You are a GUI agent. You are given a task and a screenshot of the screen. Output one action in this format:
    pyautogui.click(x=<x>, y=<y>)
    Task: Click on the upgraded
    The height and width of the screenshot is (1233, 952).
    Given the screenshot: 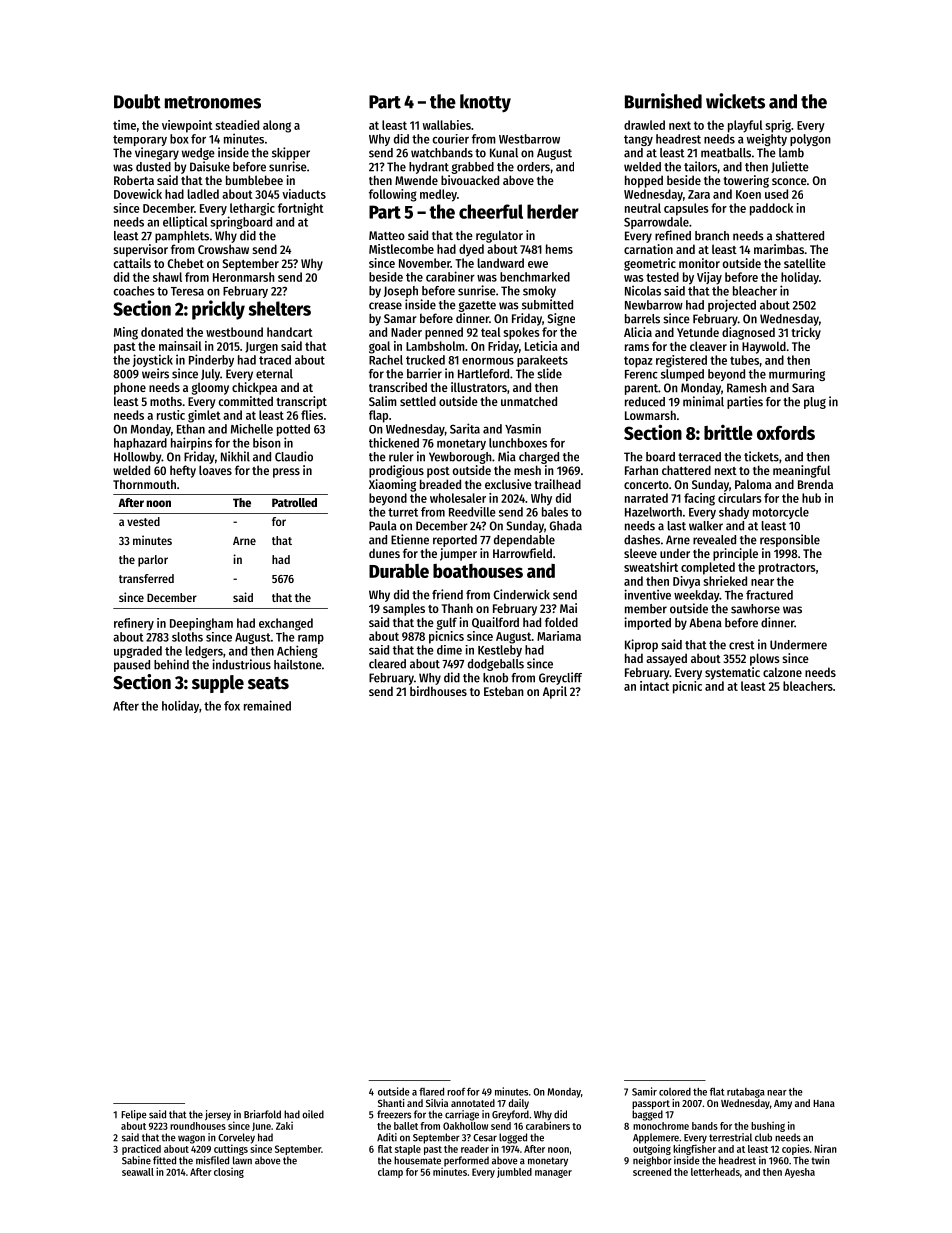 What is the action you would take?
    pyautogui.click(x=138, y=652)
